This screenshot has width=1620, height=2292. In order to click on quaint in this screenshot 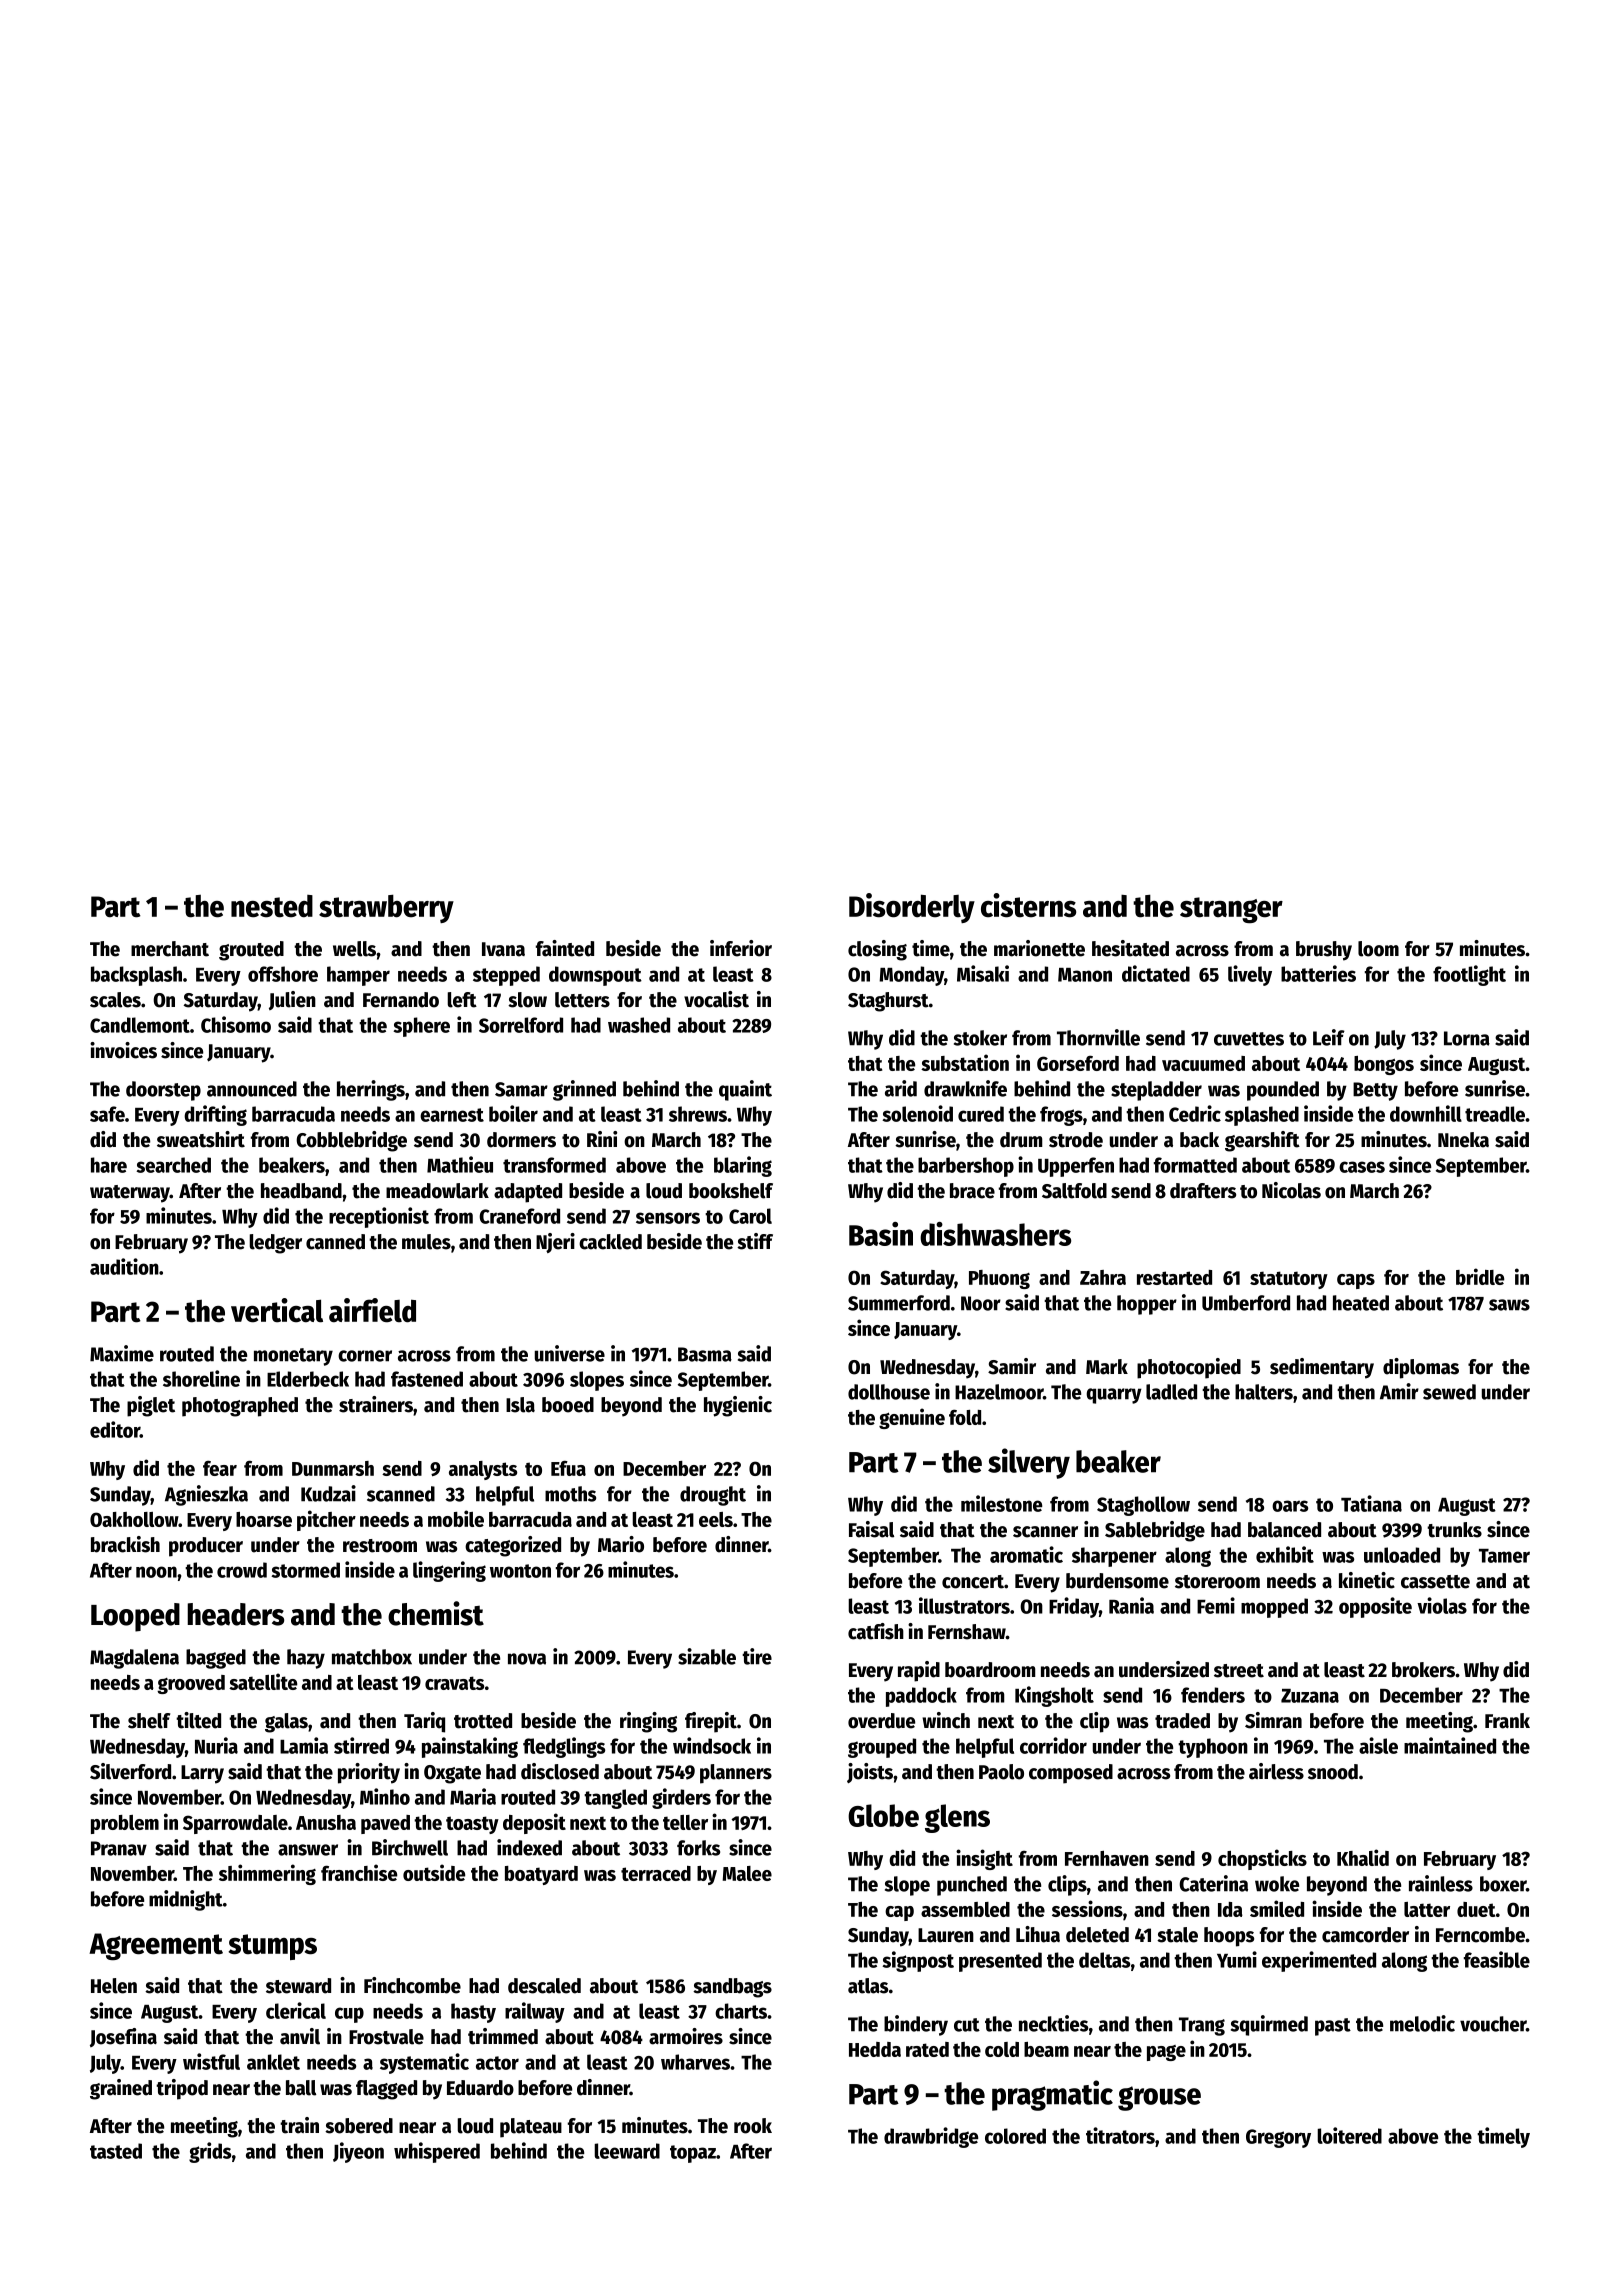, I will do `click(745, 1090)`.
